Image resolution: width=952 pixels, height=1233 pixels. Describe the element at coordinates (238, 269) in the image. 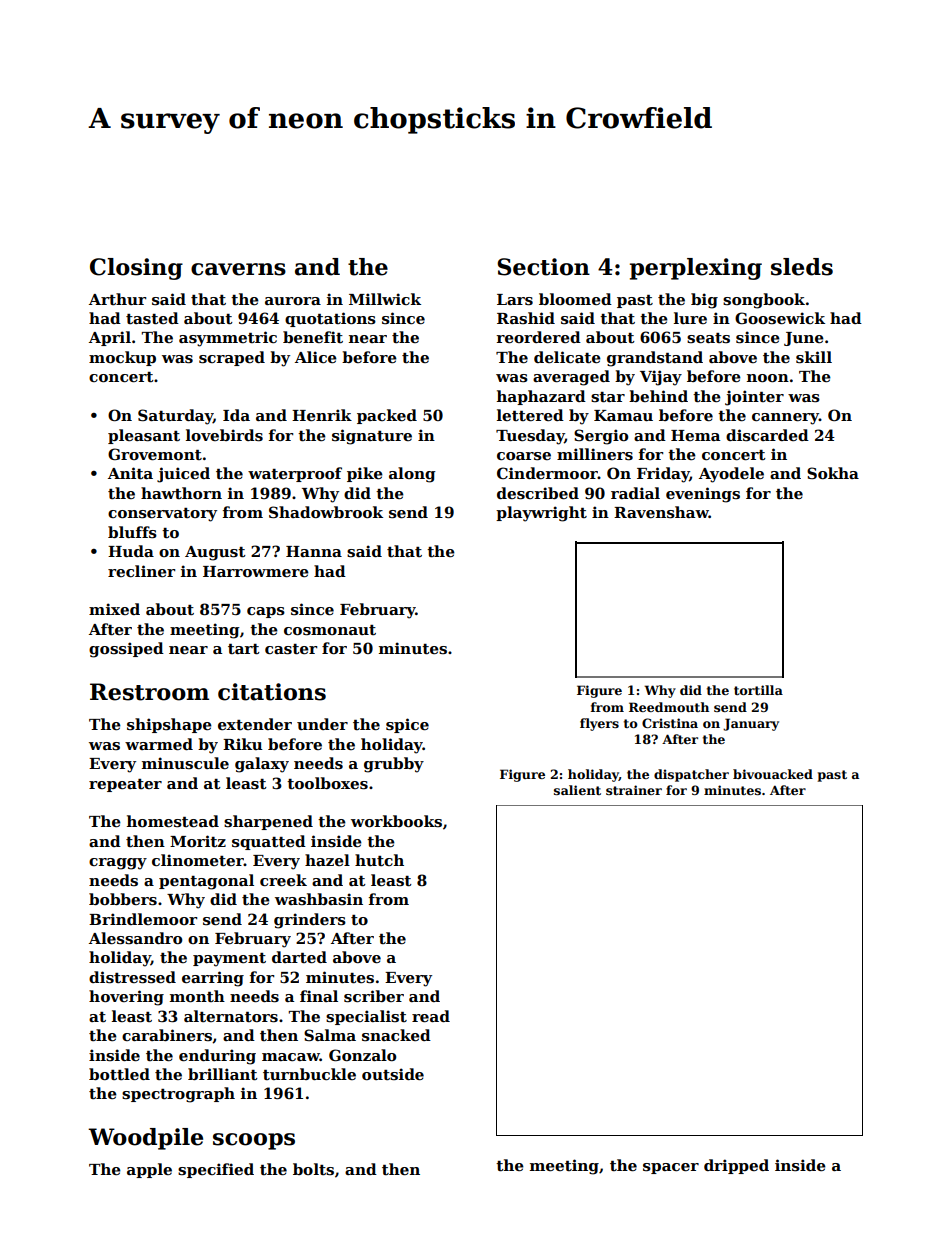

I see `caverns` at that location.
